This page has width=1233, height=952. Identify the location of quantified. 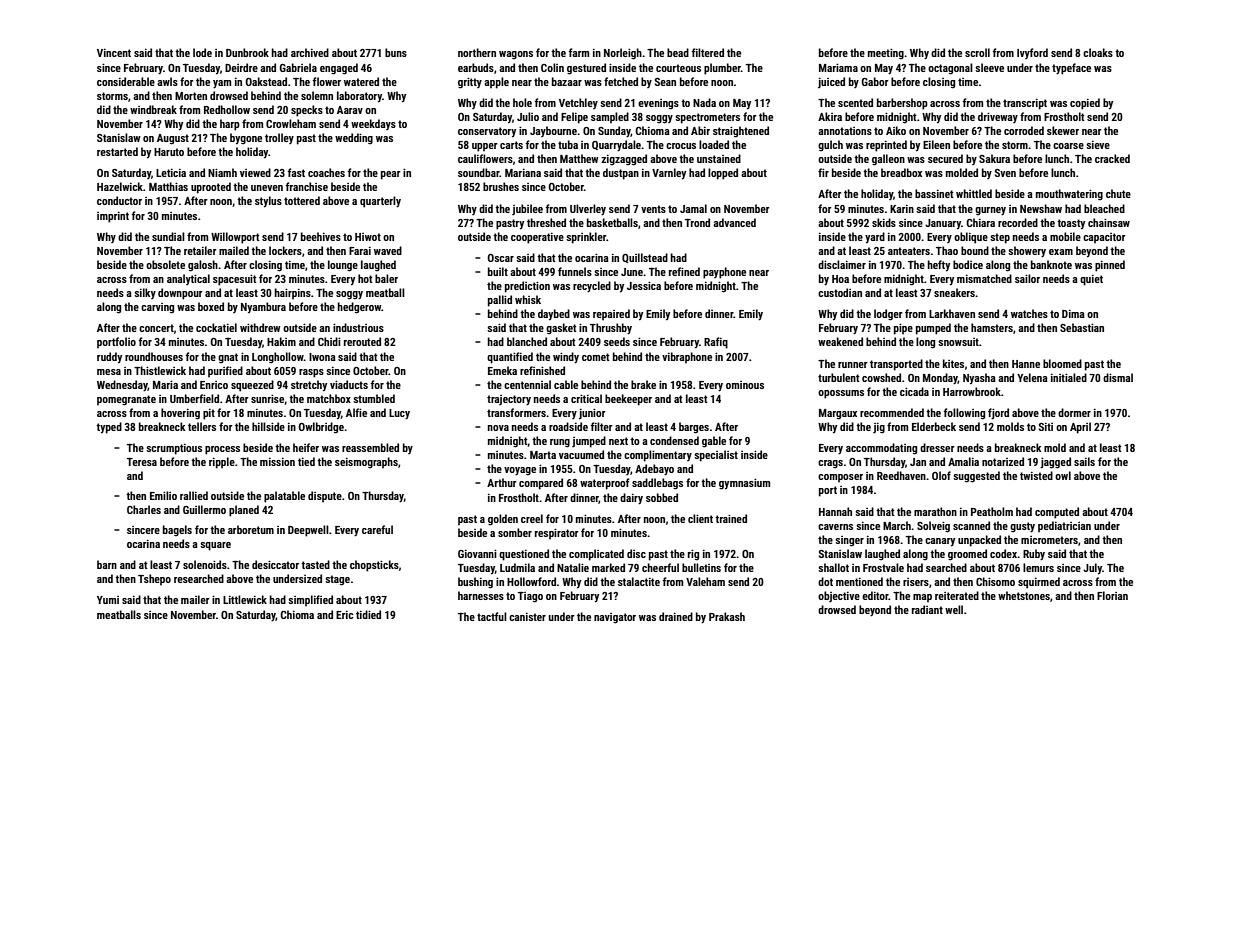
(510, 358).
